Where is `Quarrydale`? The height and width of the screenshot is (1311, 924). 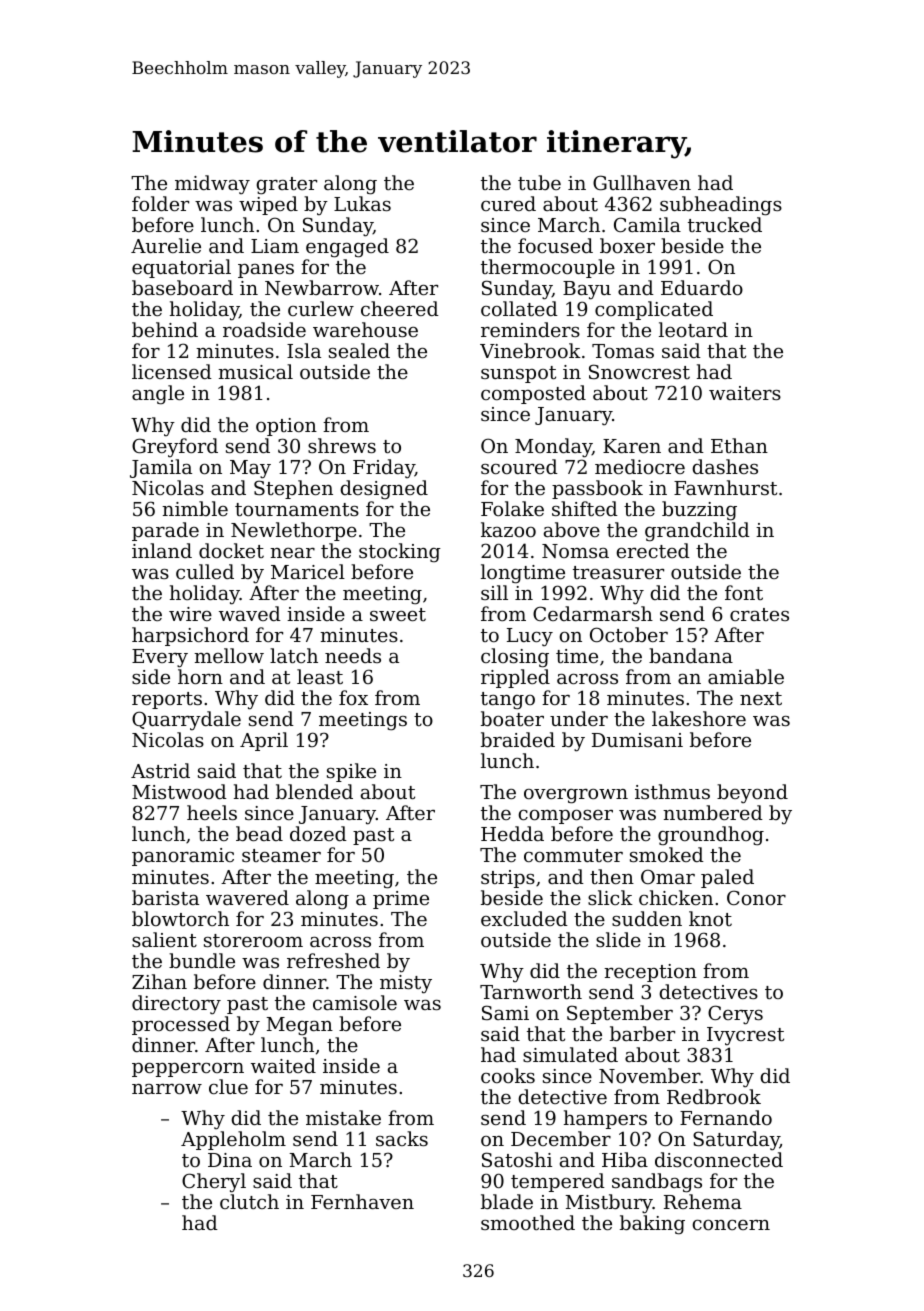 Quarrydale is located at coordinates (186, 720).
